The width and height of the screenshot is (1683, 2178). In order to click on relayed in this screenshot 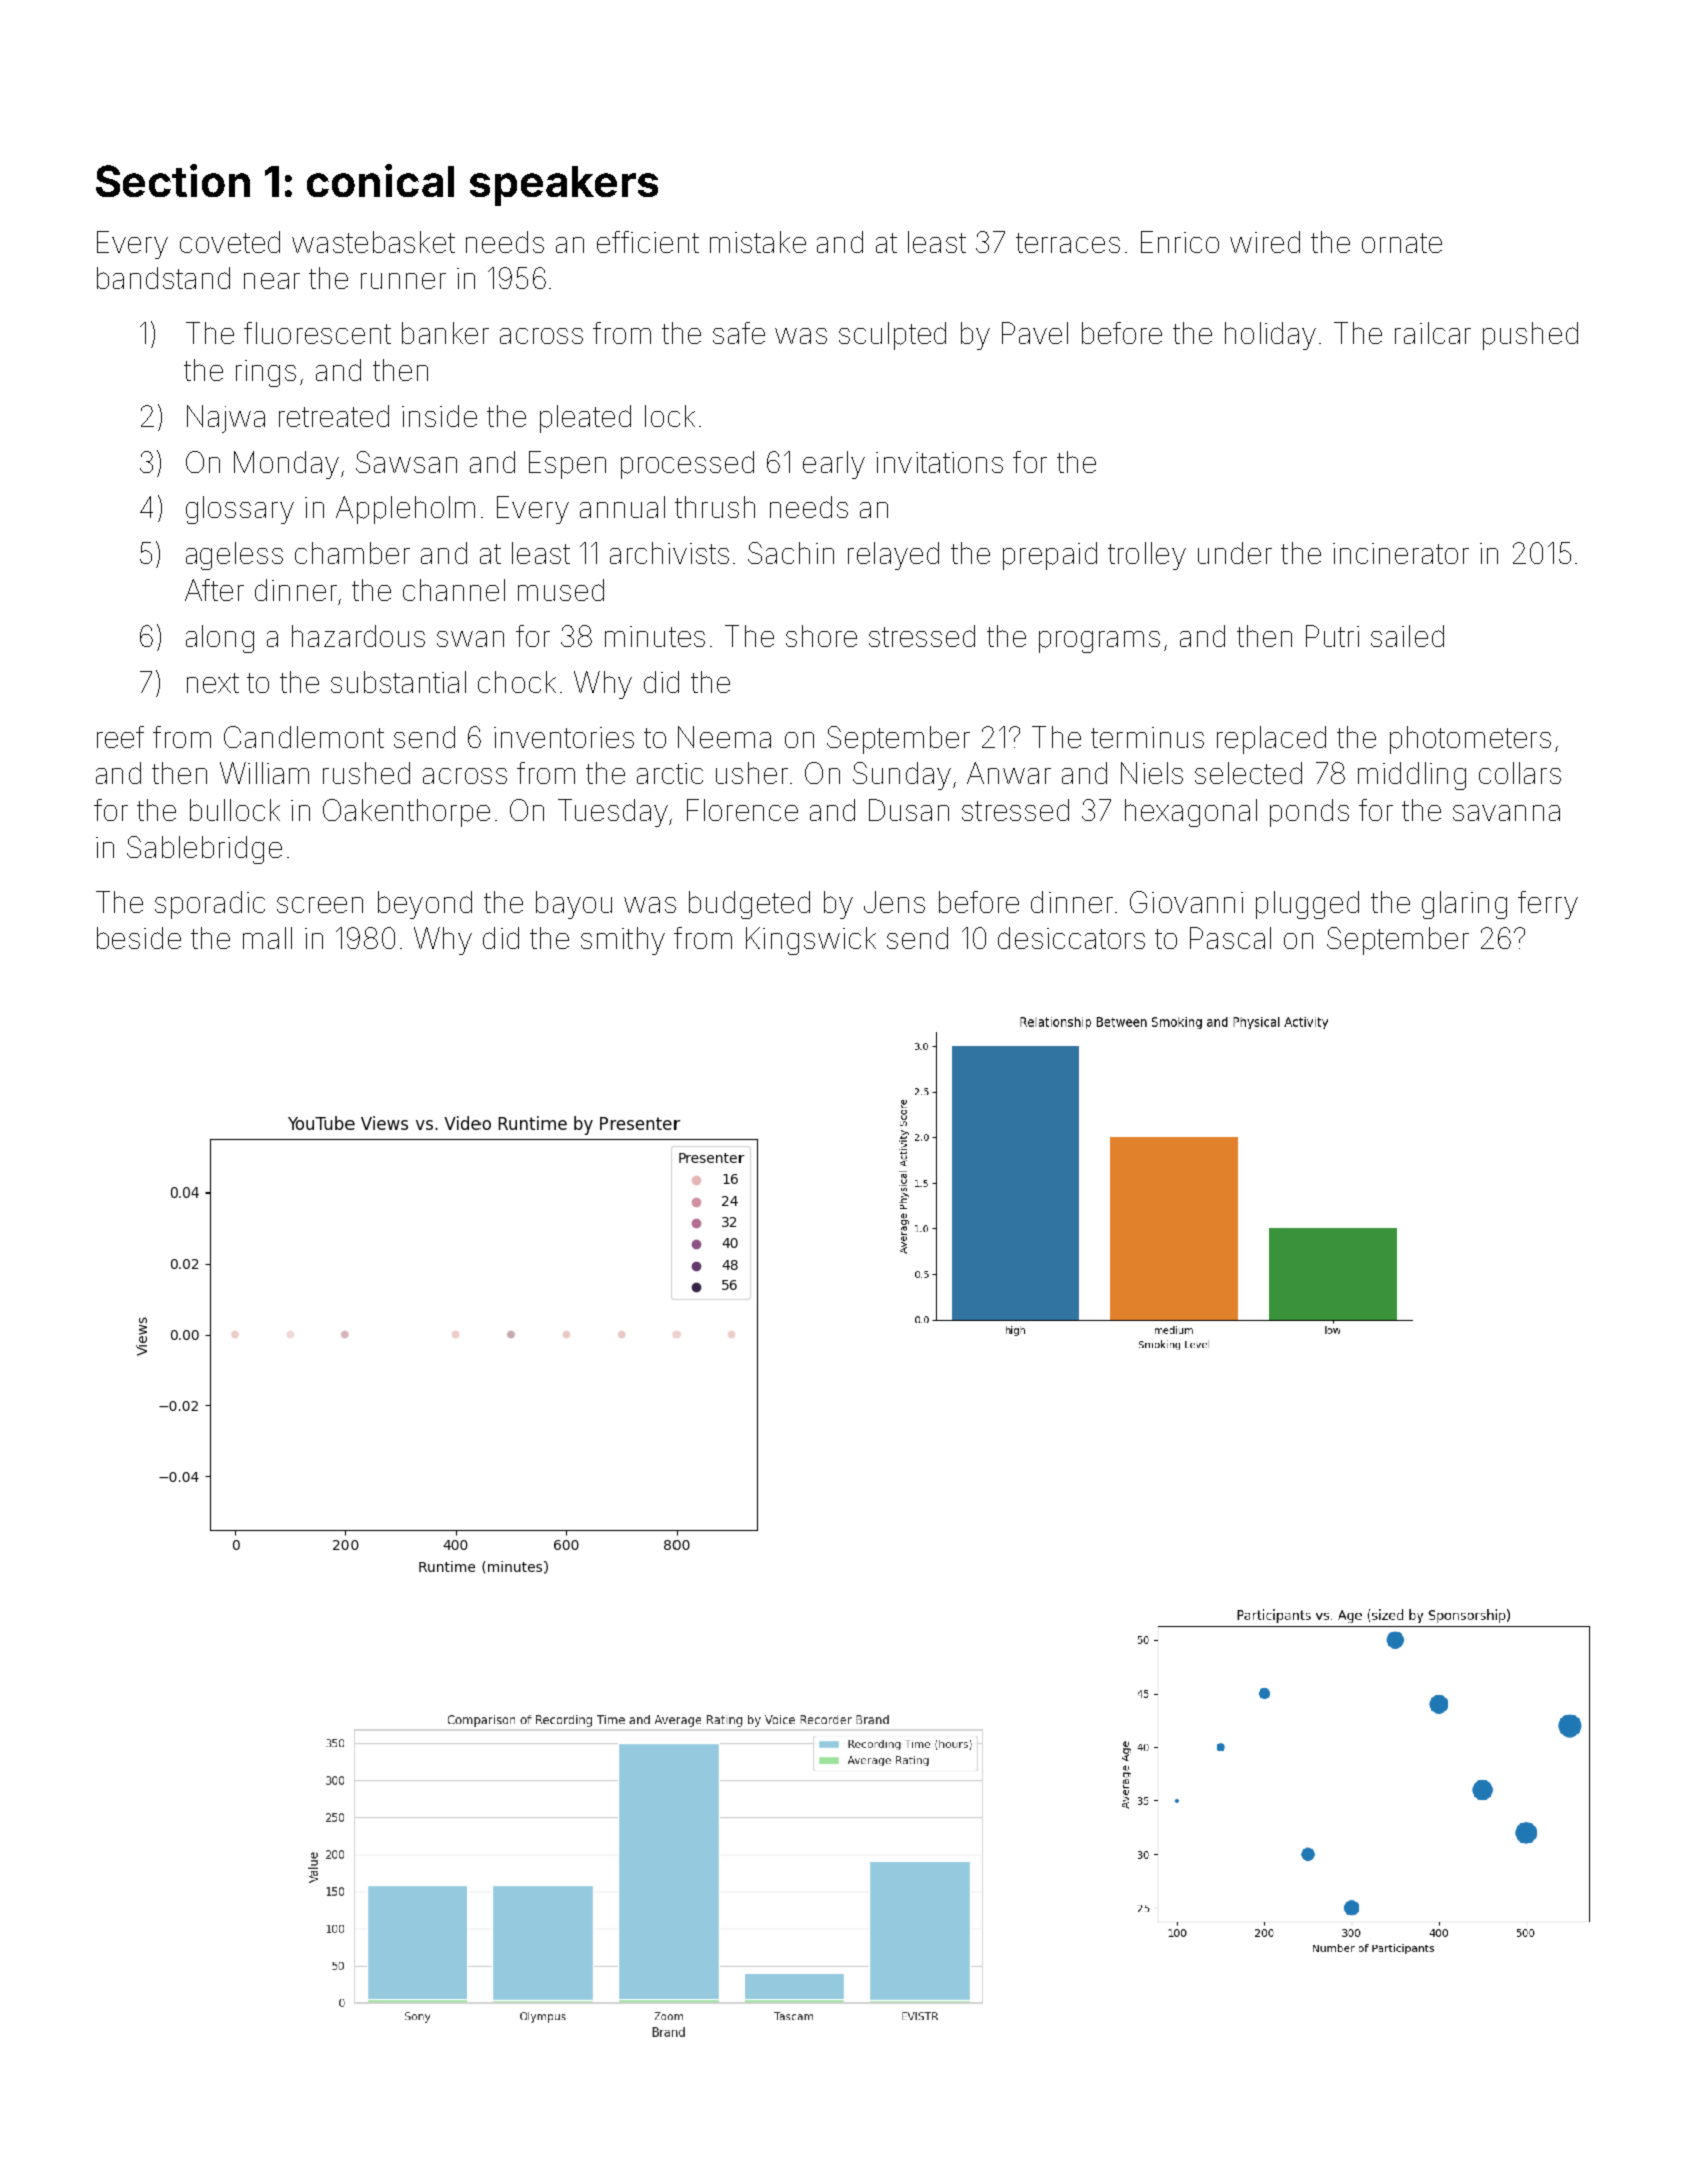, I will do `click(893, 556)`.
